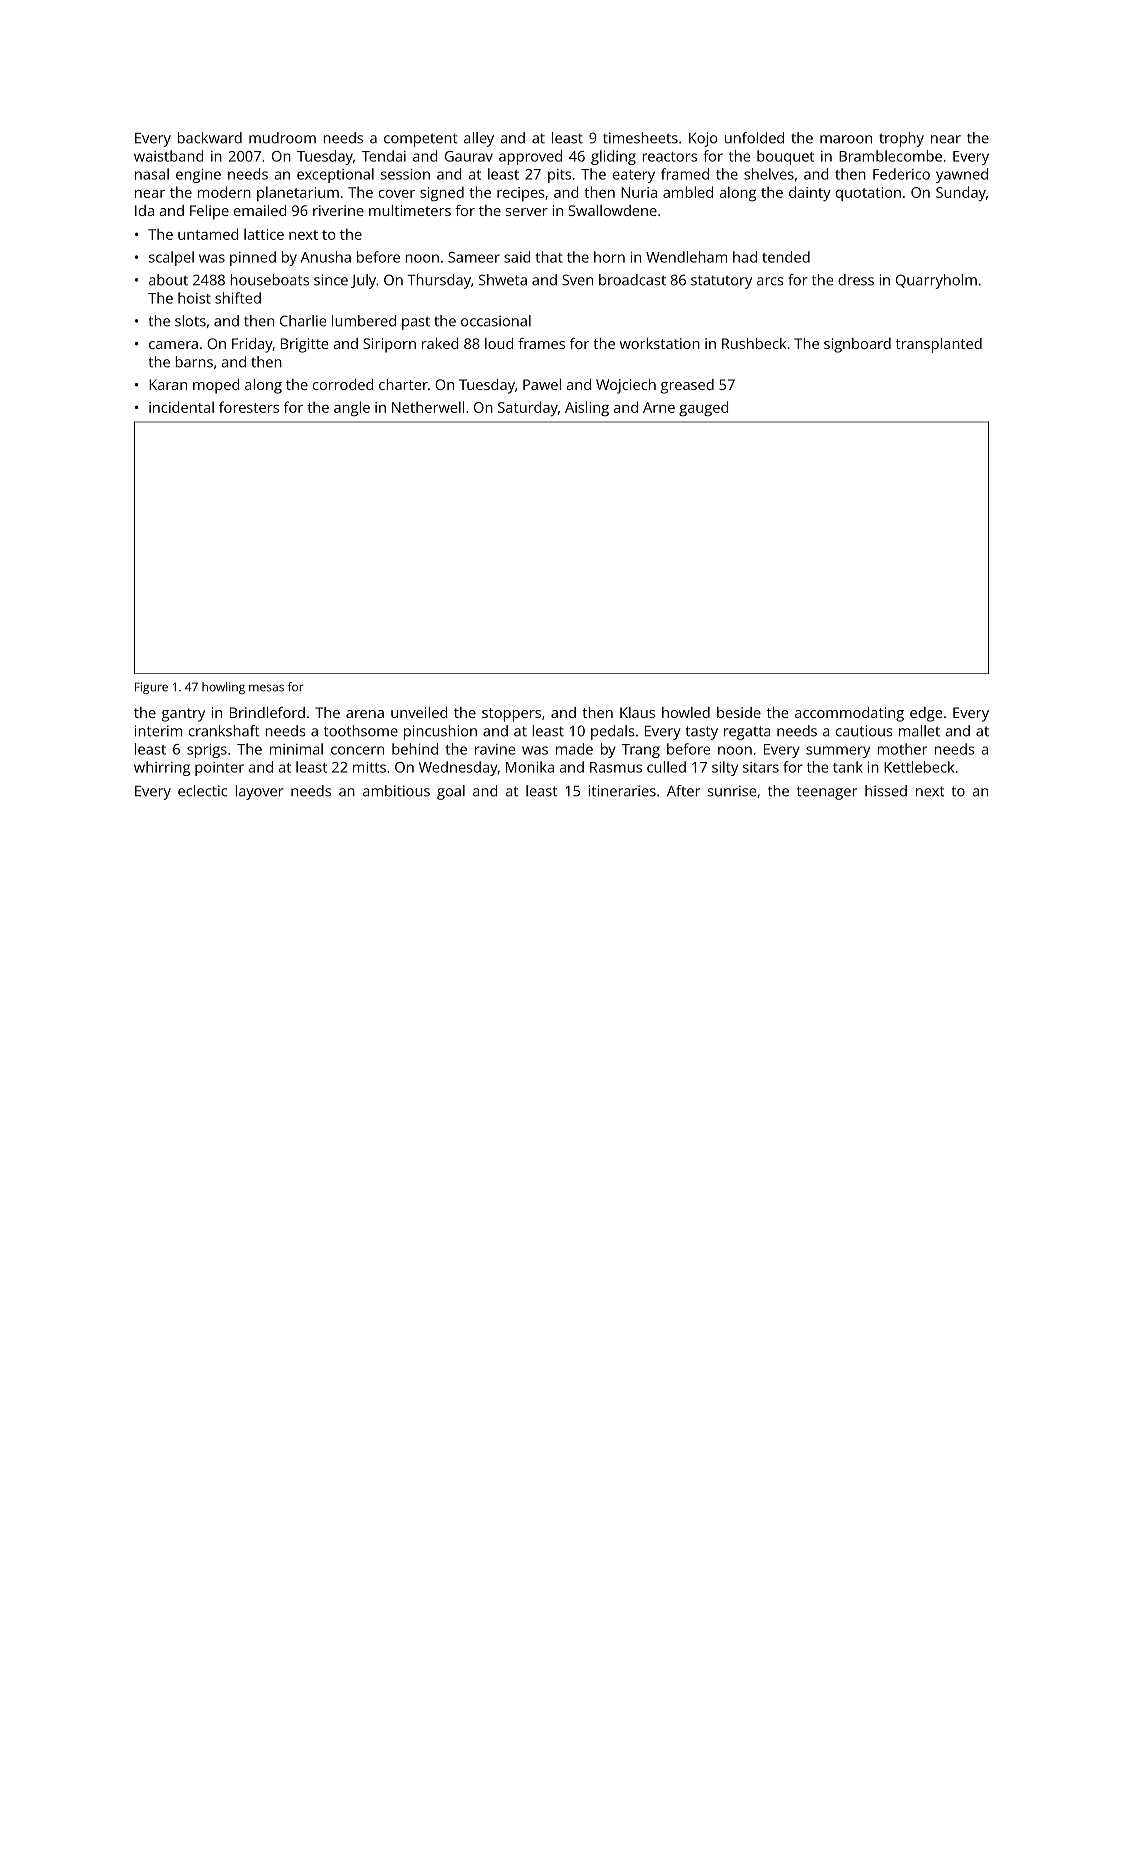 Image resolution: width=1123 pixels, height=1850 pixels. What do you see at coordinates (511, 715) in the page?
I see `stoppers` at bounding box center [511, 715].
